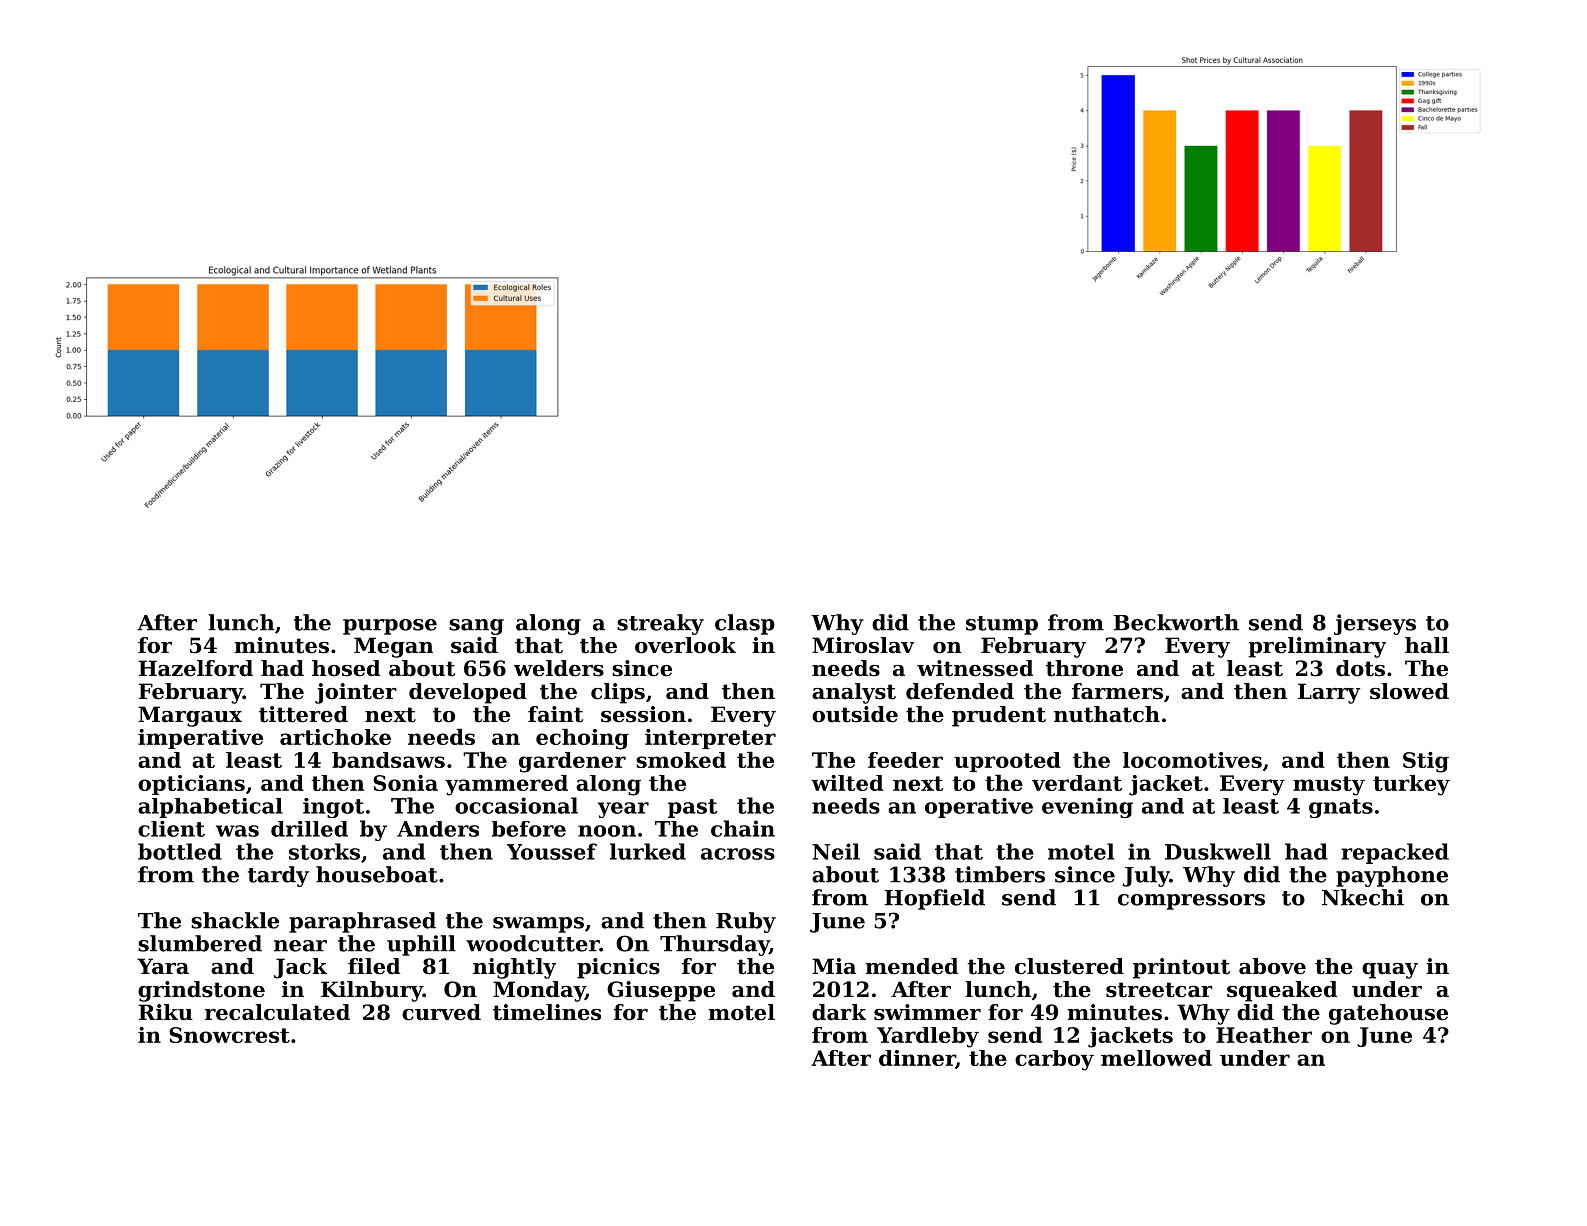 The image size is (1587, 1226). I want to click on jerseys, so click(1375, 624).
